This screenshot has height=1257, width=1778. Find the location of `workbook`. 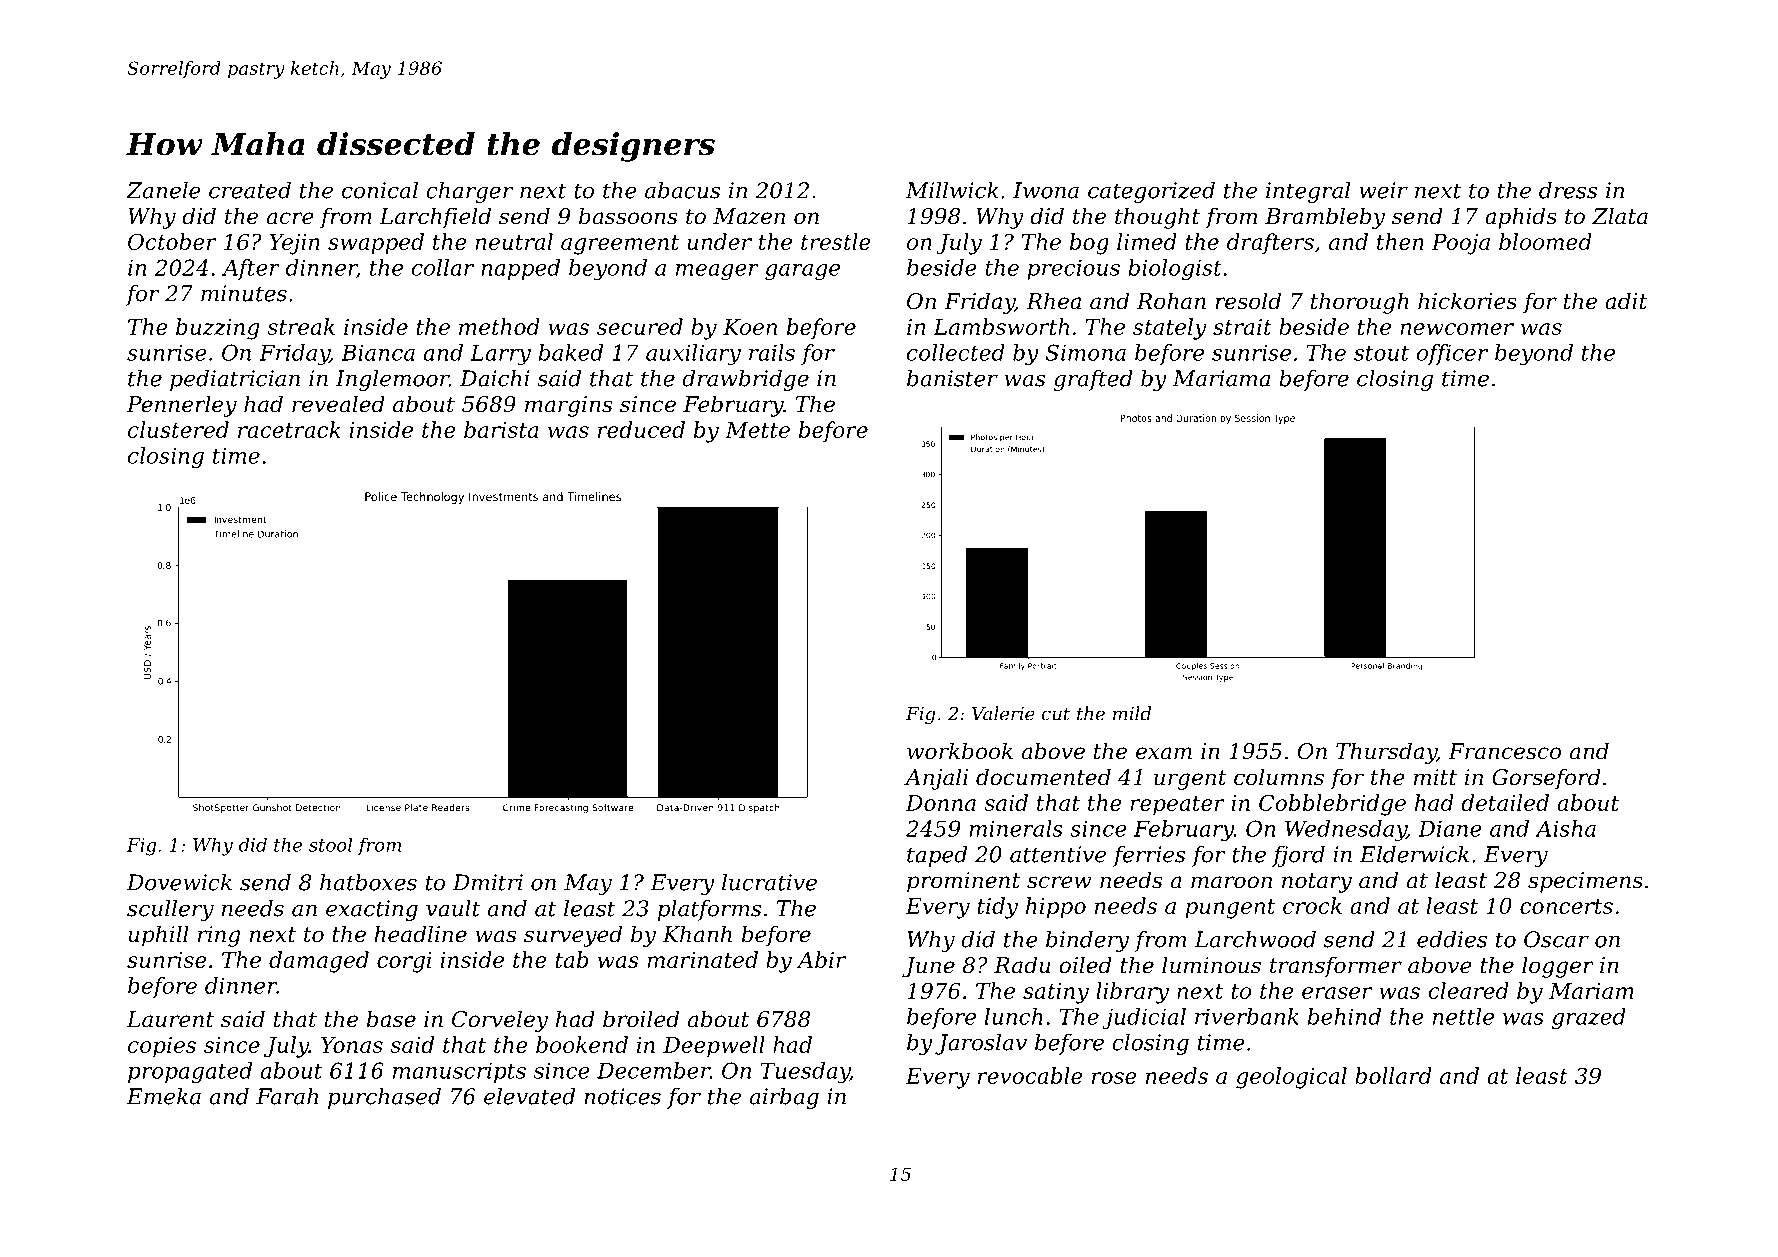

workbook is located at coordinates (960, 751).
